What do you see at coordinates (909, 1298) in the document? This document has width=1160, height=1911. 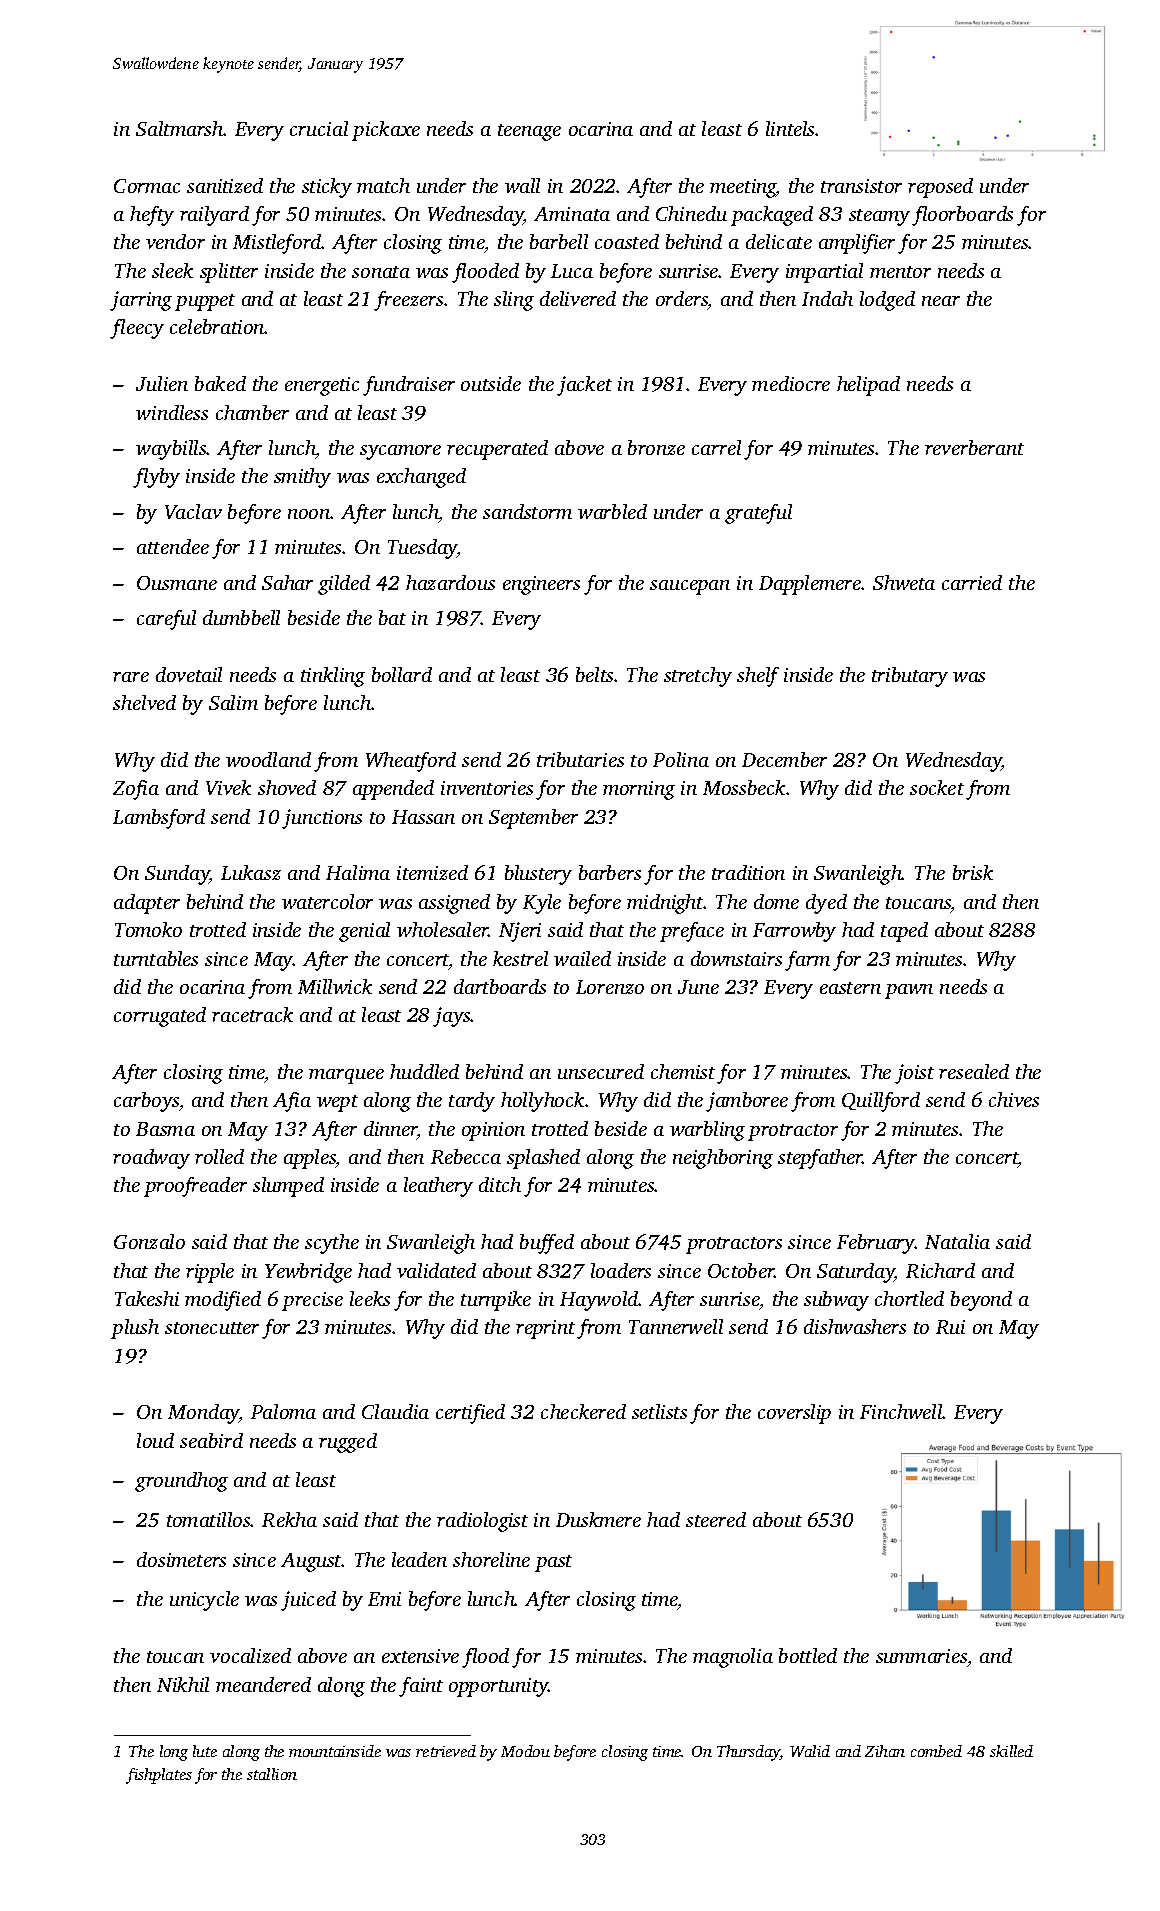 I see `chortled` at bounding box center [909, 1298].
